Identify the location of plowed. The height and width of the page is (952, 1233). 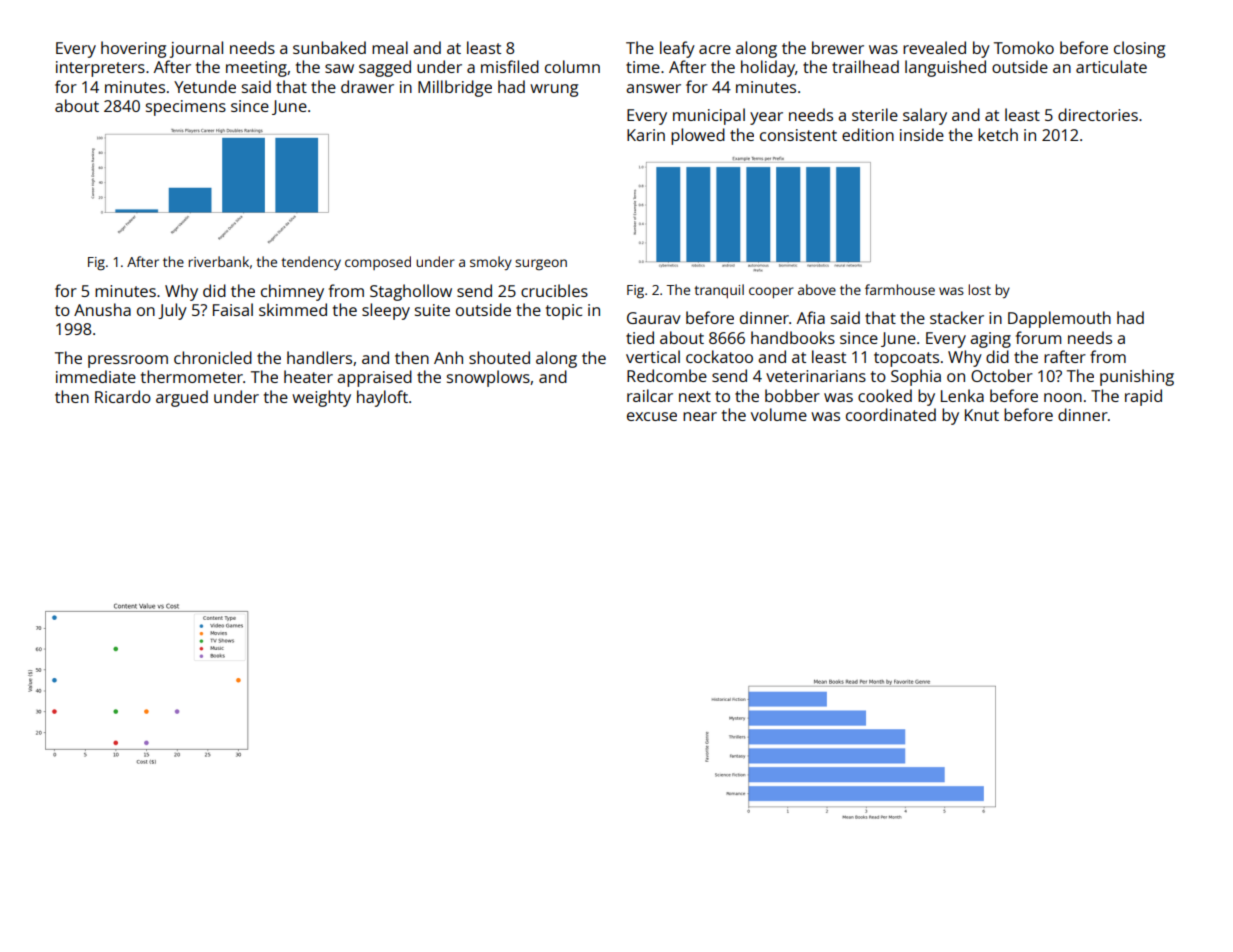
(698, 136).
